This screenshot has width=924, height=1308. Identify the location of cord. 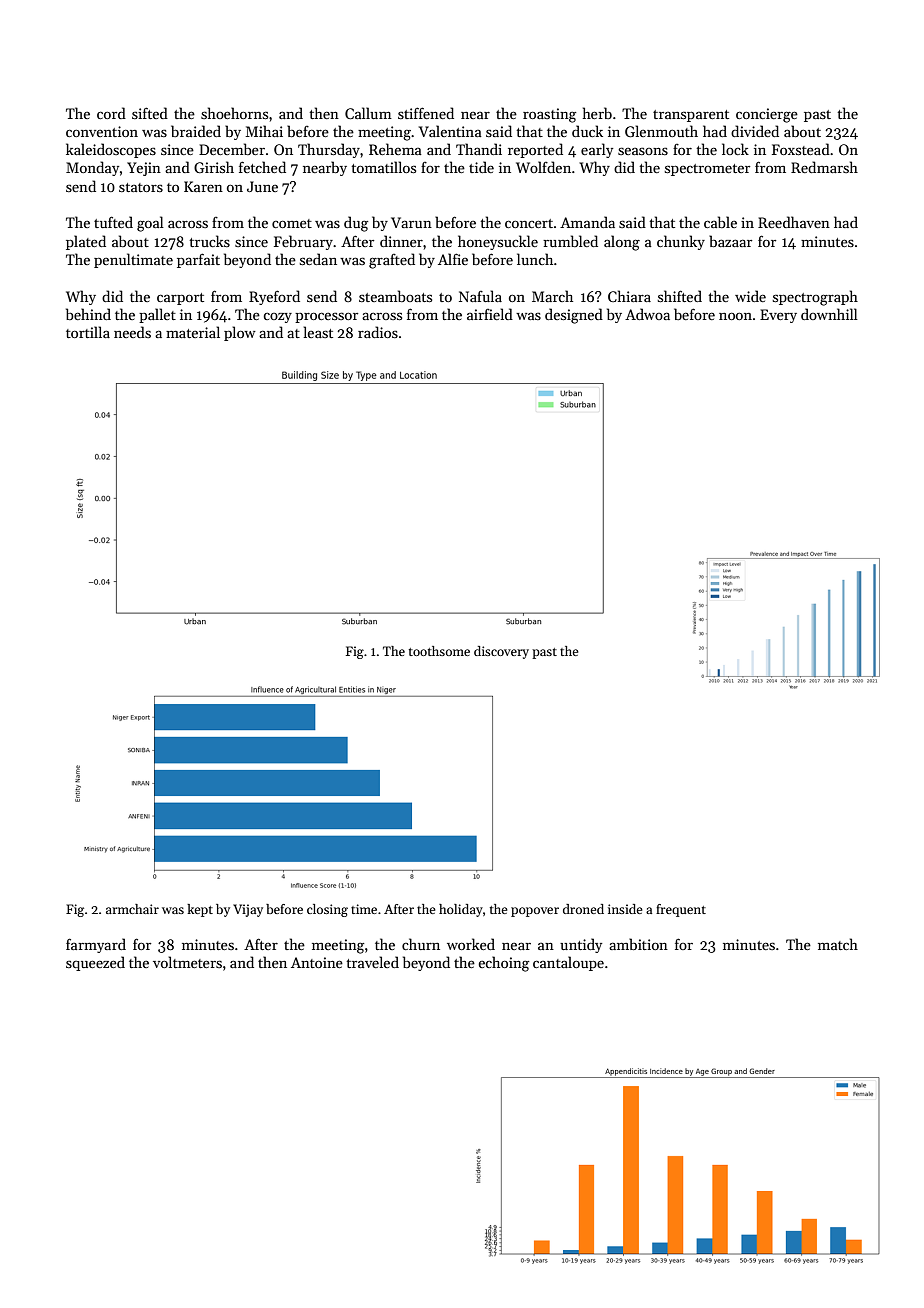
(111, 113).
